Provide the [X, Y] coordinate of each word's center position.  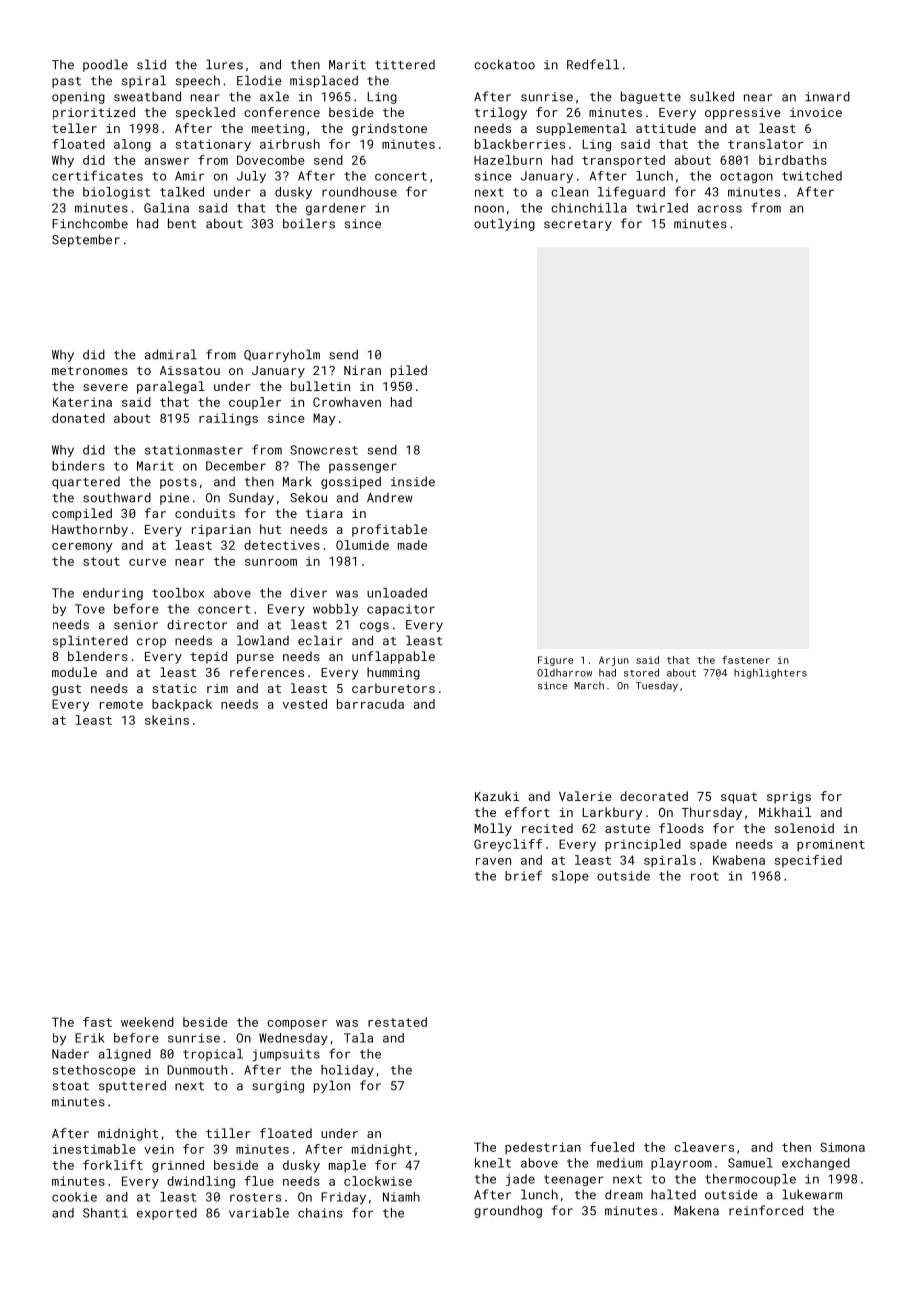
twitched [812, 176]
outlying [504, 224]
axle [274, 96]
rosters [255, 1197]
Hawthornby [90, 530]
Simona [842, 1147]
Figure [555, 661]
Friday [343, 1198]
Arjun [614, 661]
